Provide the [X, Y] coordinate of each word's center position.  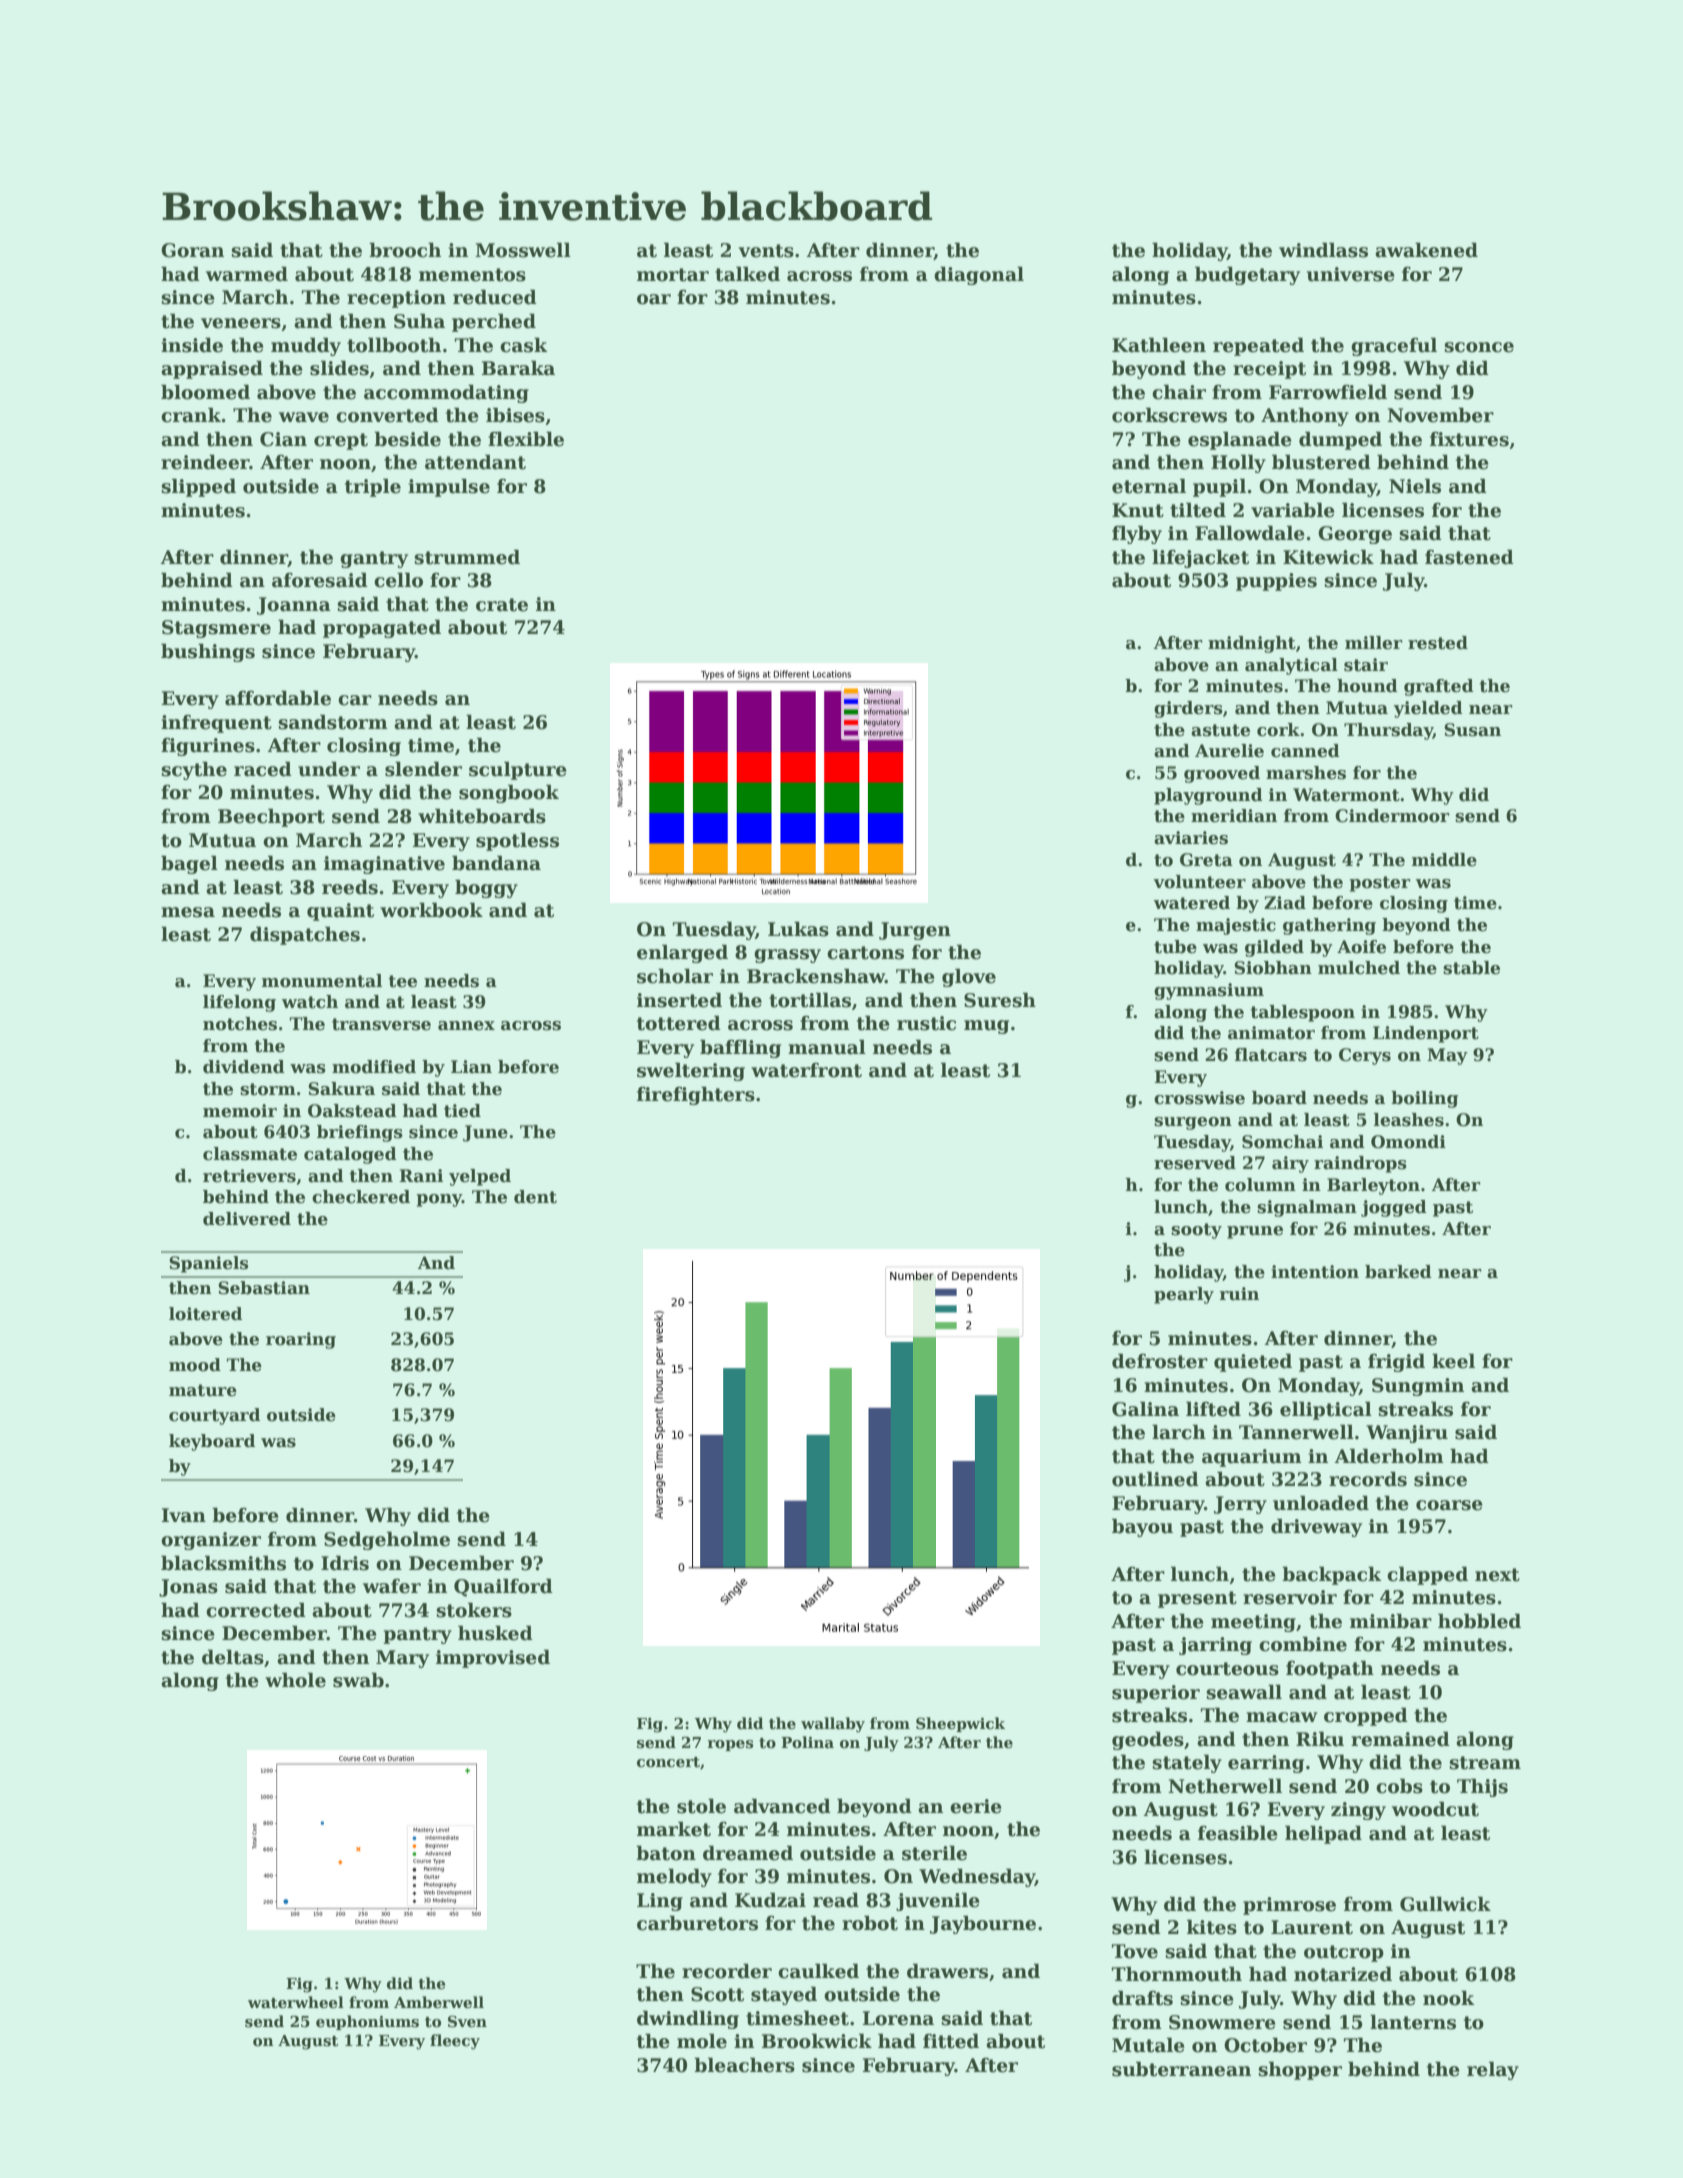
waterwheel [296, 2002]
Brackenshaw [816, 976]
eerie [976, 1806]
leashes [1409, 1120]
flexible [526, 439]
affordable [278, 698]
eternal [1149, 486]
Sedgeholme [387, 1540]
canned [1305, 751]
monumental [322, 981]
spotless [517, 841]
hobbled [1479, 1621]
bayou [1142, 1527]
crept [341, 441]
